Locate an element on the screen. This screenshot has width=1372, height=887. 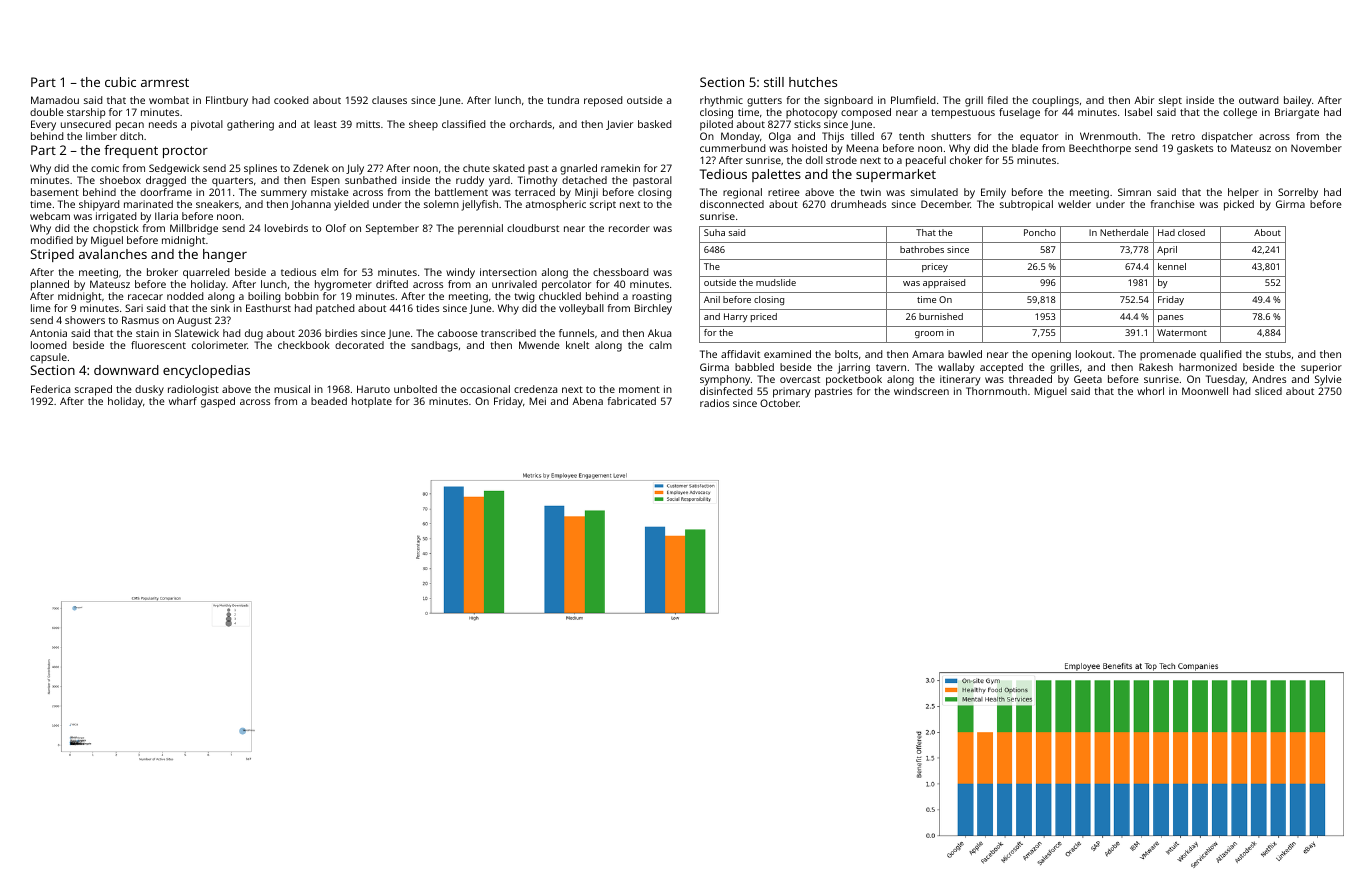
hutches is located at coordinates (813, 82).
